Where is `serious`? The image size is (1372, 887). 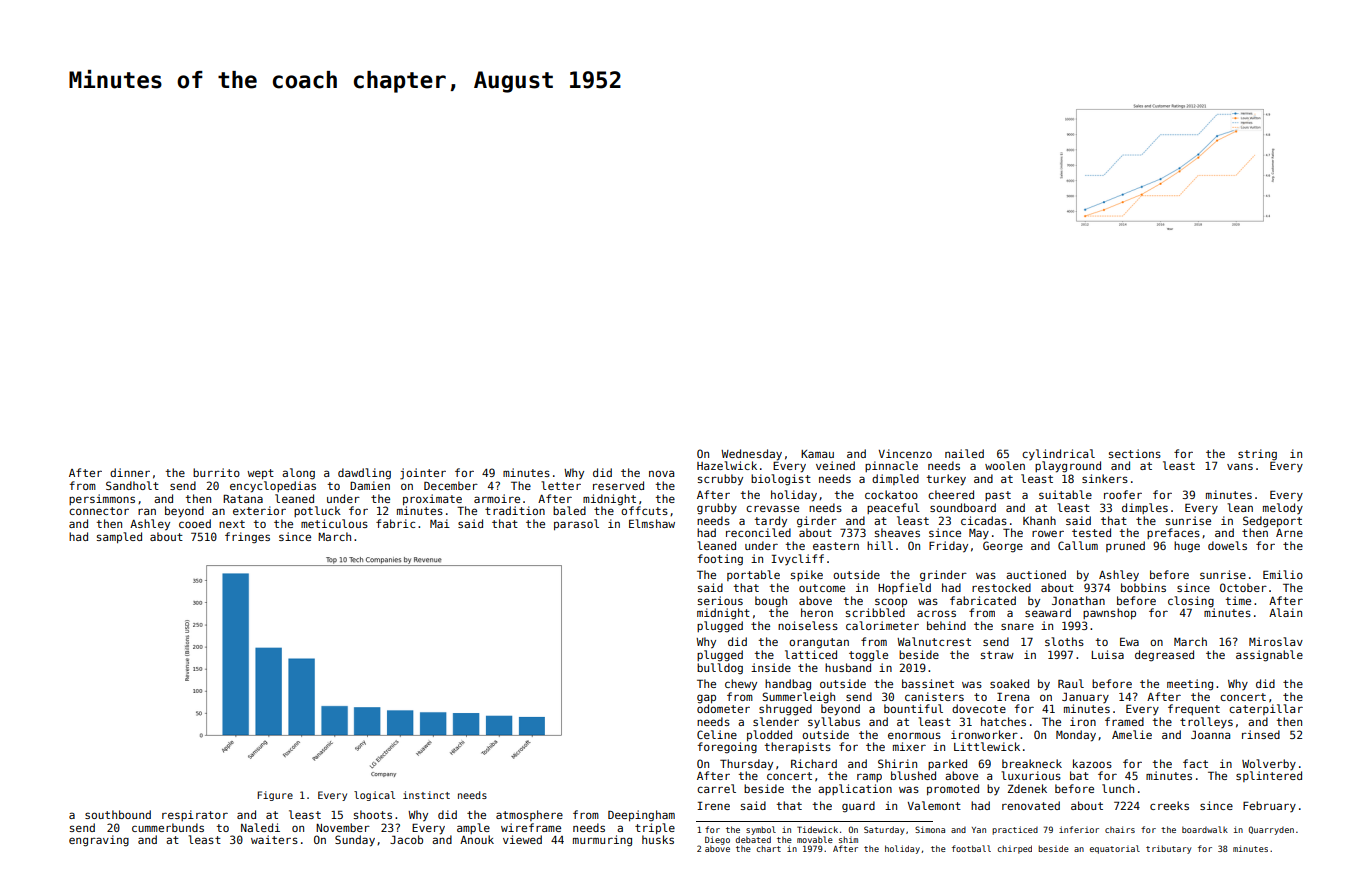
serious is located at coordinates (720, 600).
